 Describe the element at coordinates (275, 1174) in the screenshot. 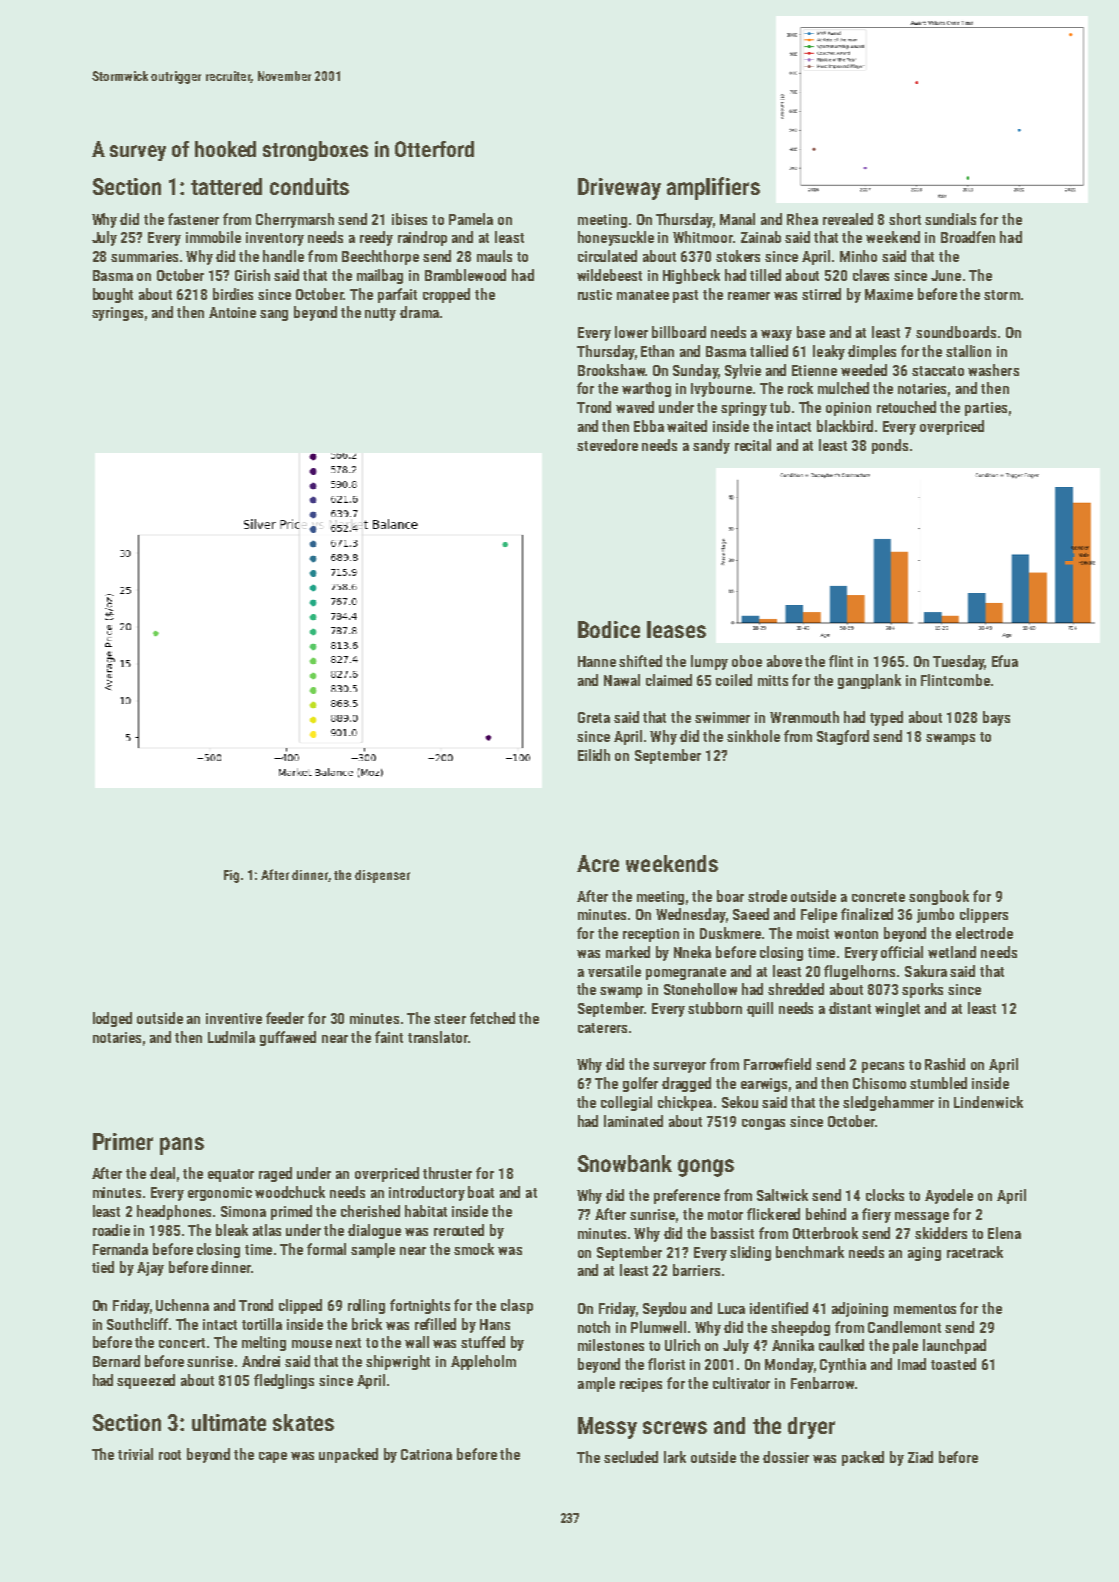

I see `raged` at that location.
